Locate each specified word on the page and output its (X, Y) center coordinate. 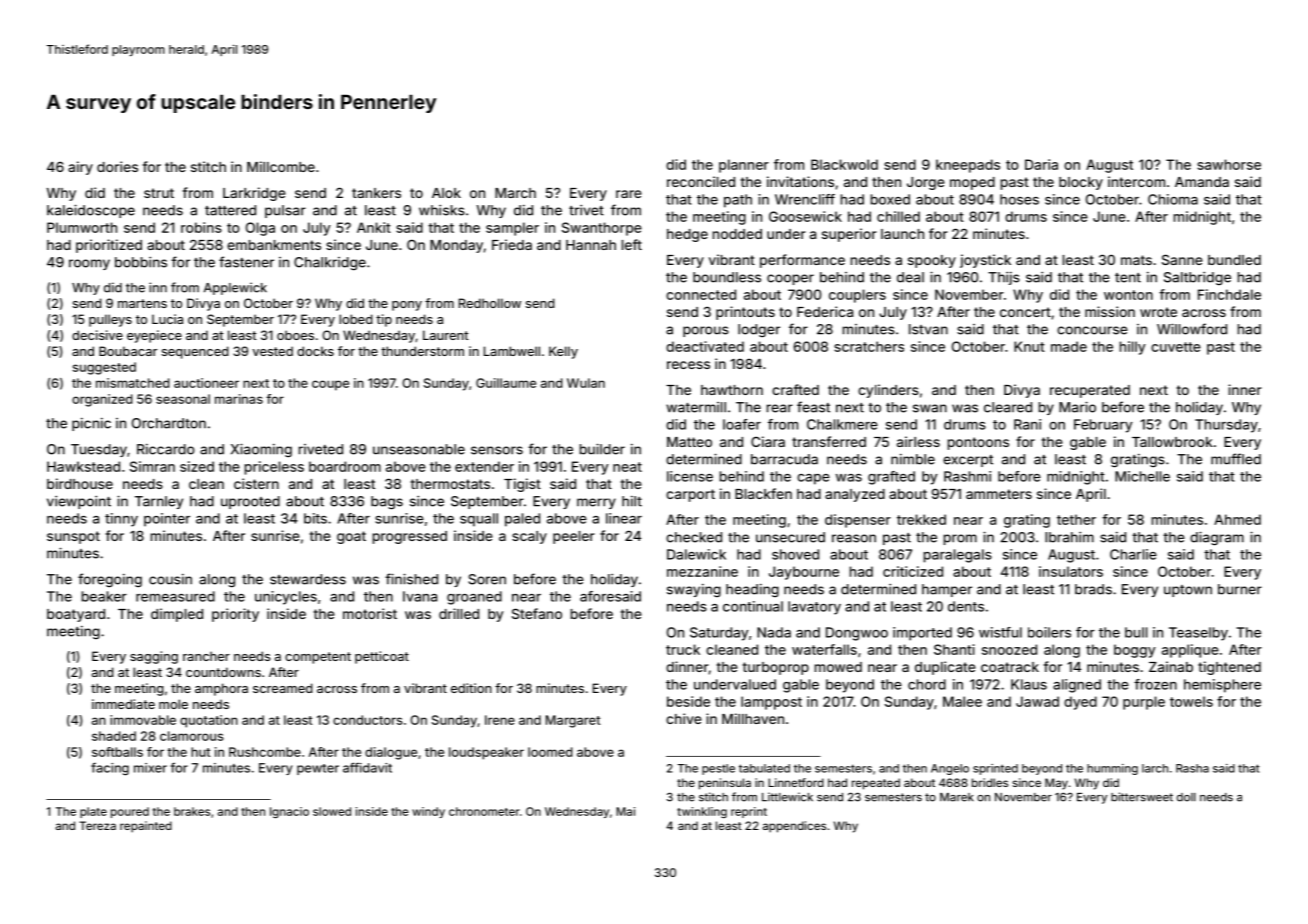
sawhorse (1229, 164)
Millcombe (281, 166)
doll (1186, 797)
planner (744, 166)
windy (428, 812)
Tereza (97, 825)
